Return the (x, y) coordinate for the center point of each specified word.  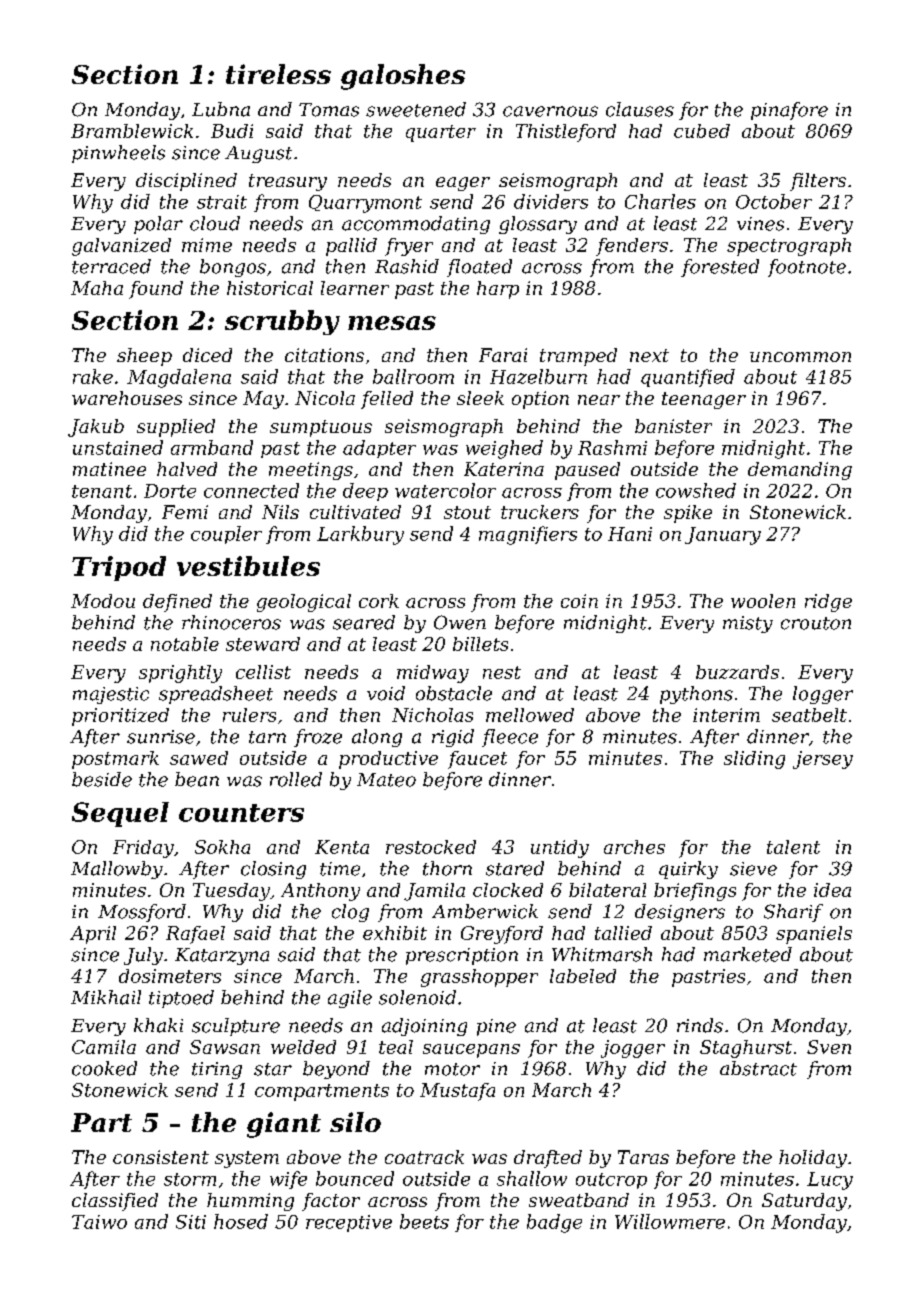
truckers (540, 512)
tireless (278, 74)
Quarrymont (365, 204)
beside (102, 779)
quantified (688, 378)
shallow (532, 1178)
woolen (763, 601)
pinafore (789, 111)
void (386, 693)
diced (207, 355)
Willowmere (670, 1221)
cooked (104, 1068)
